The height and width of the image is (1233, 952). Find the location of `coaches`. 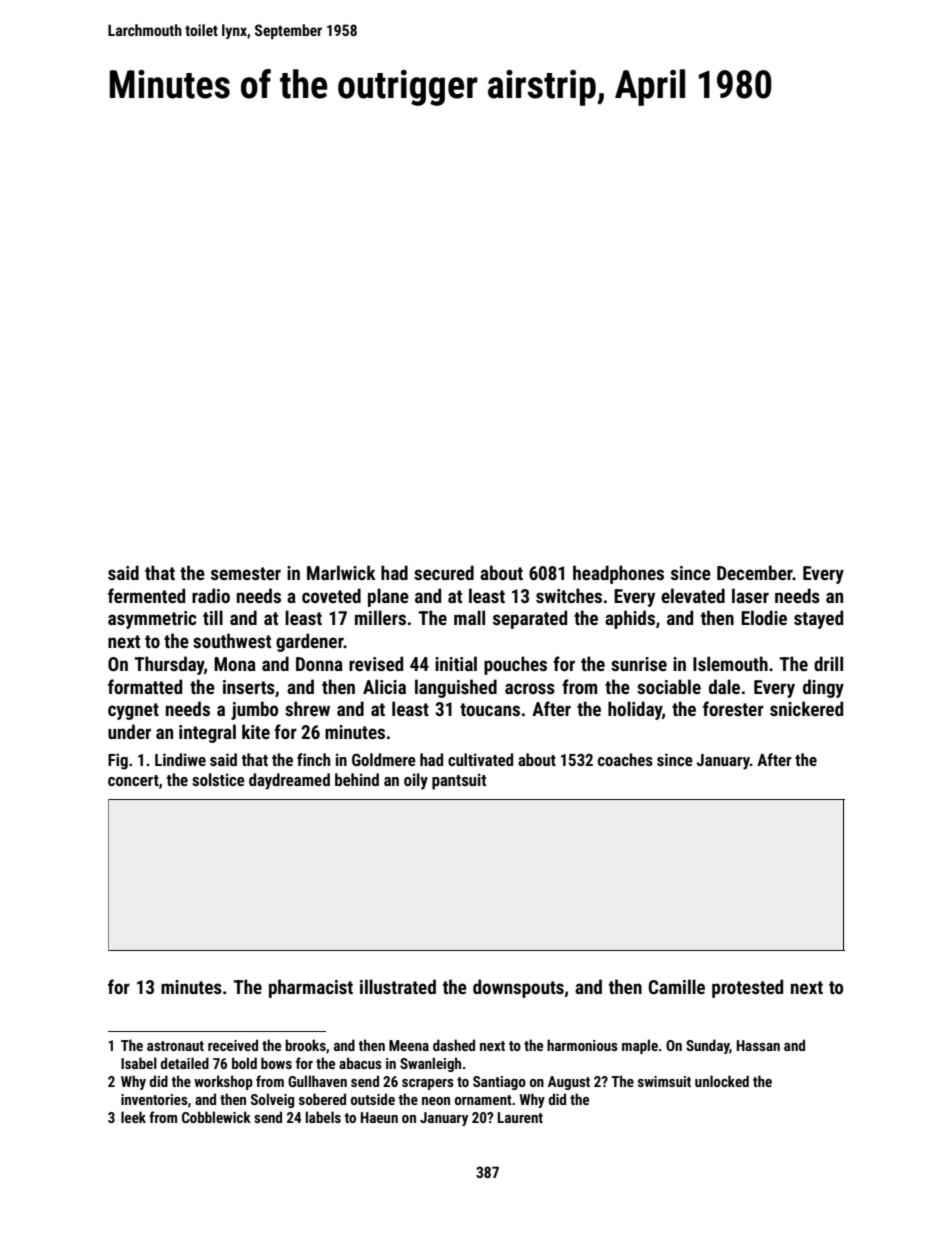

coaches is located at coordinates (625, 759).
